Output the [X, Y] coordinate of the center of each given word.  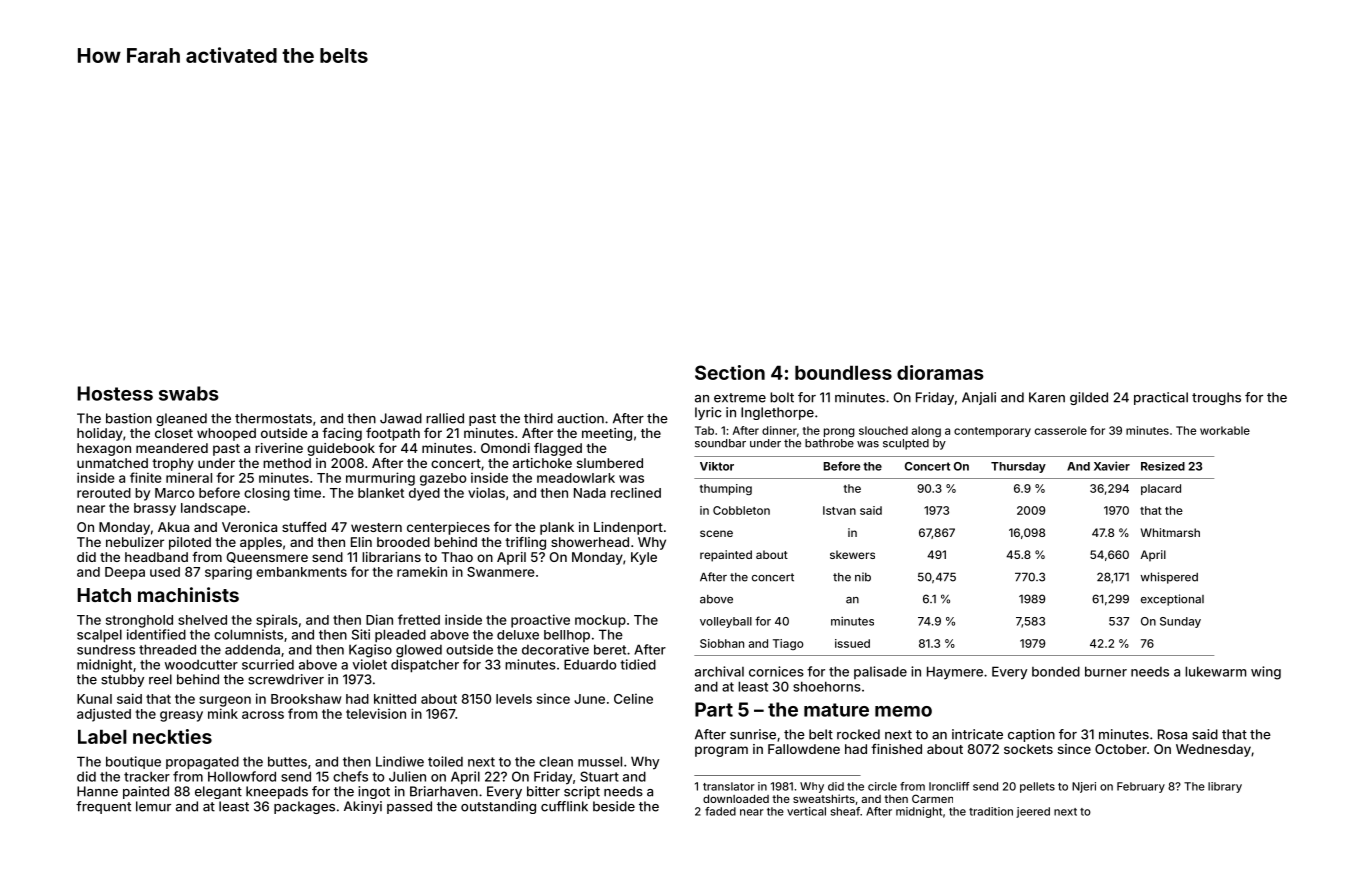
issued [852, 643]
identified [156, 634]
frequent [103, 807]
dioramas [940, 372]
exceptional [1172, 600]
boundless [843, 373]
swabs [189, 393]
